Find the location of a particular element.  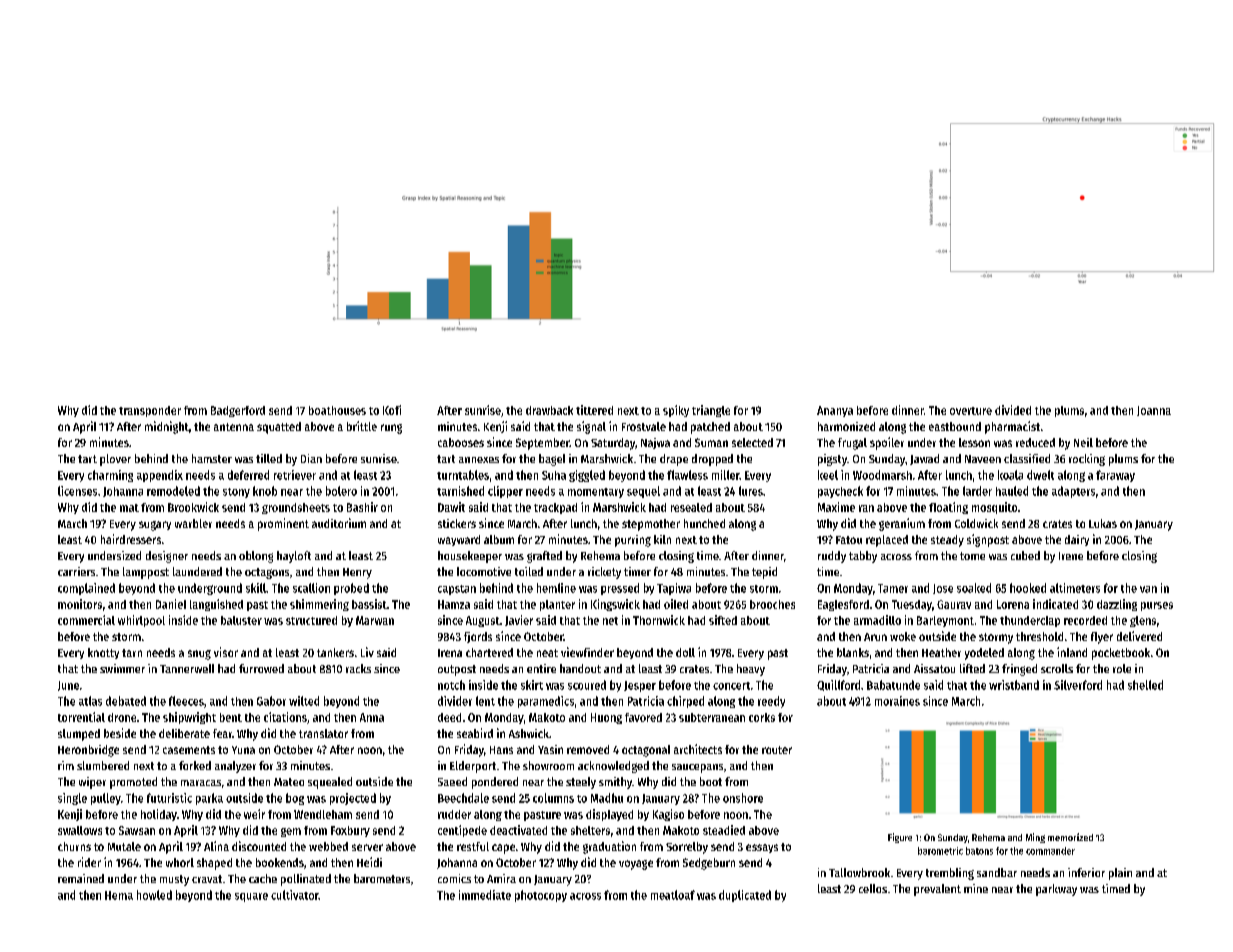

hamster is located at coordinates (212, 458).
